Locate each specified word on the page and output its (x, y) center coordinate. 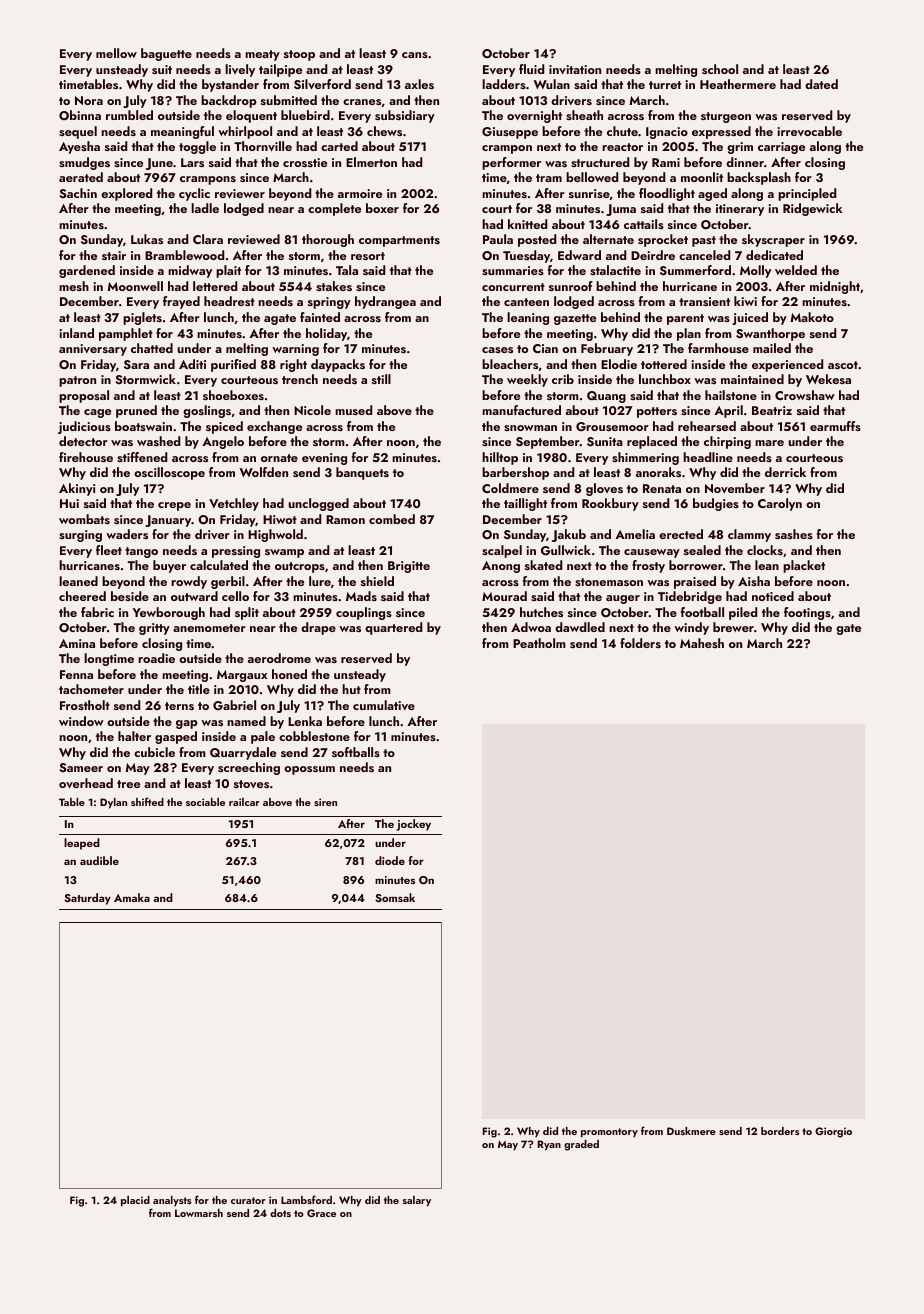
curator (248, 1200)
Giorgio (833, 1132)
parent (685, 319)
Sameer (81, 767)
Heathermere (738, 84)
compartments (399, 241)
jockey (414, 825)
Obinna (80, 115)
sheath (584, 115)
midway (190, 271)
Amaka (132, 897)
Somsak (395, 897)
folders (640, 643)
